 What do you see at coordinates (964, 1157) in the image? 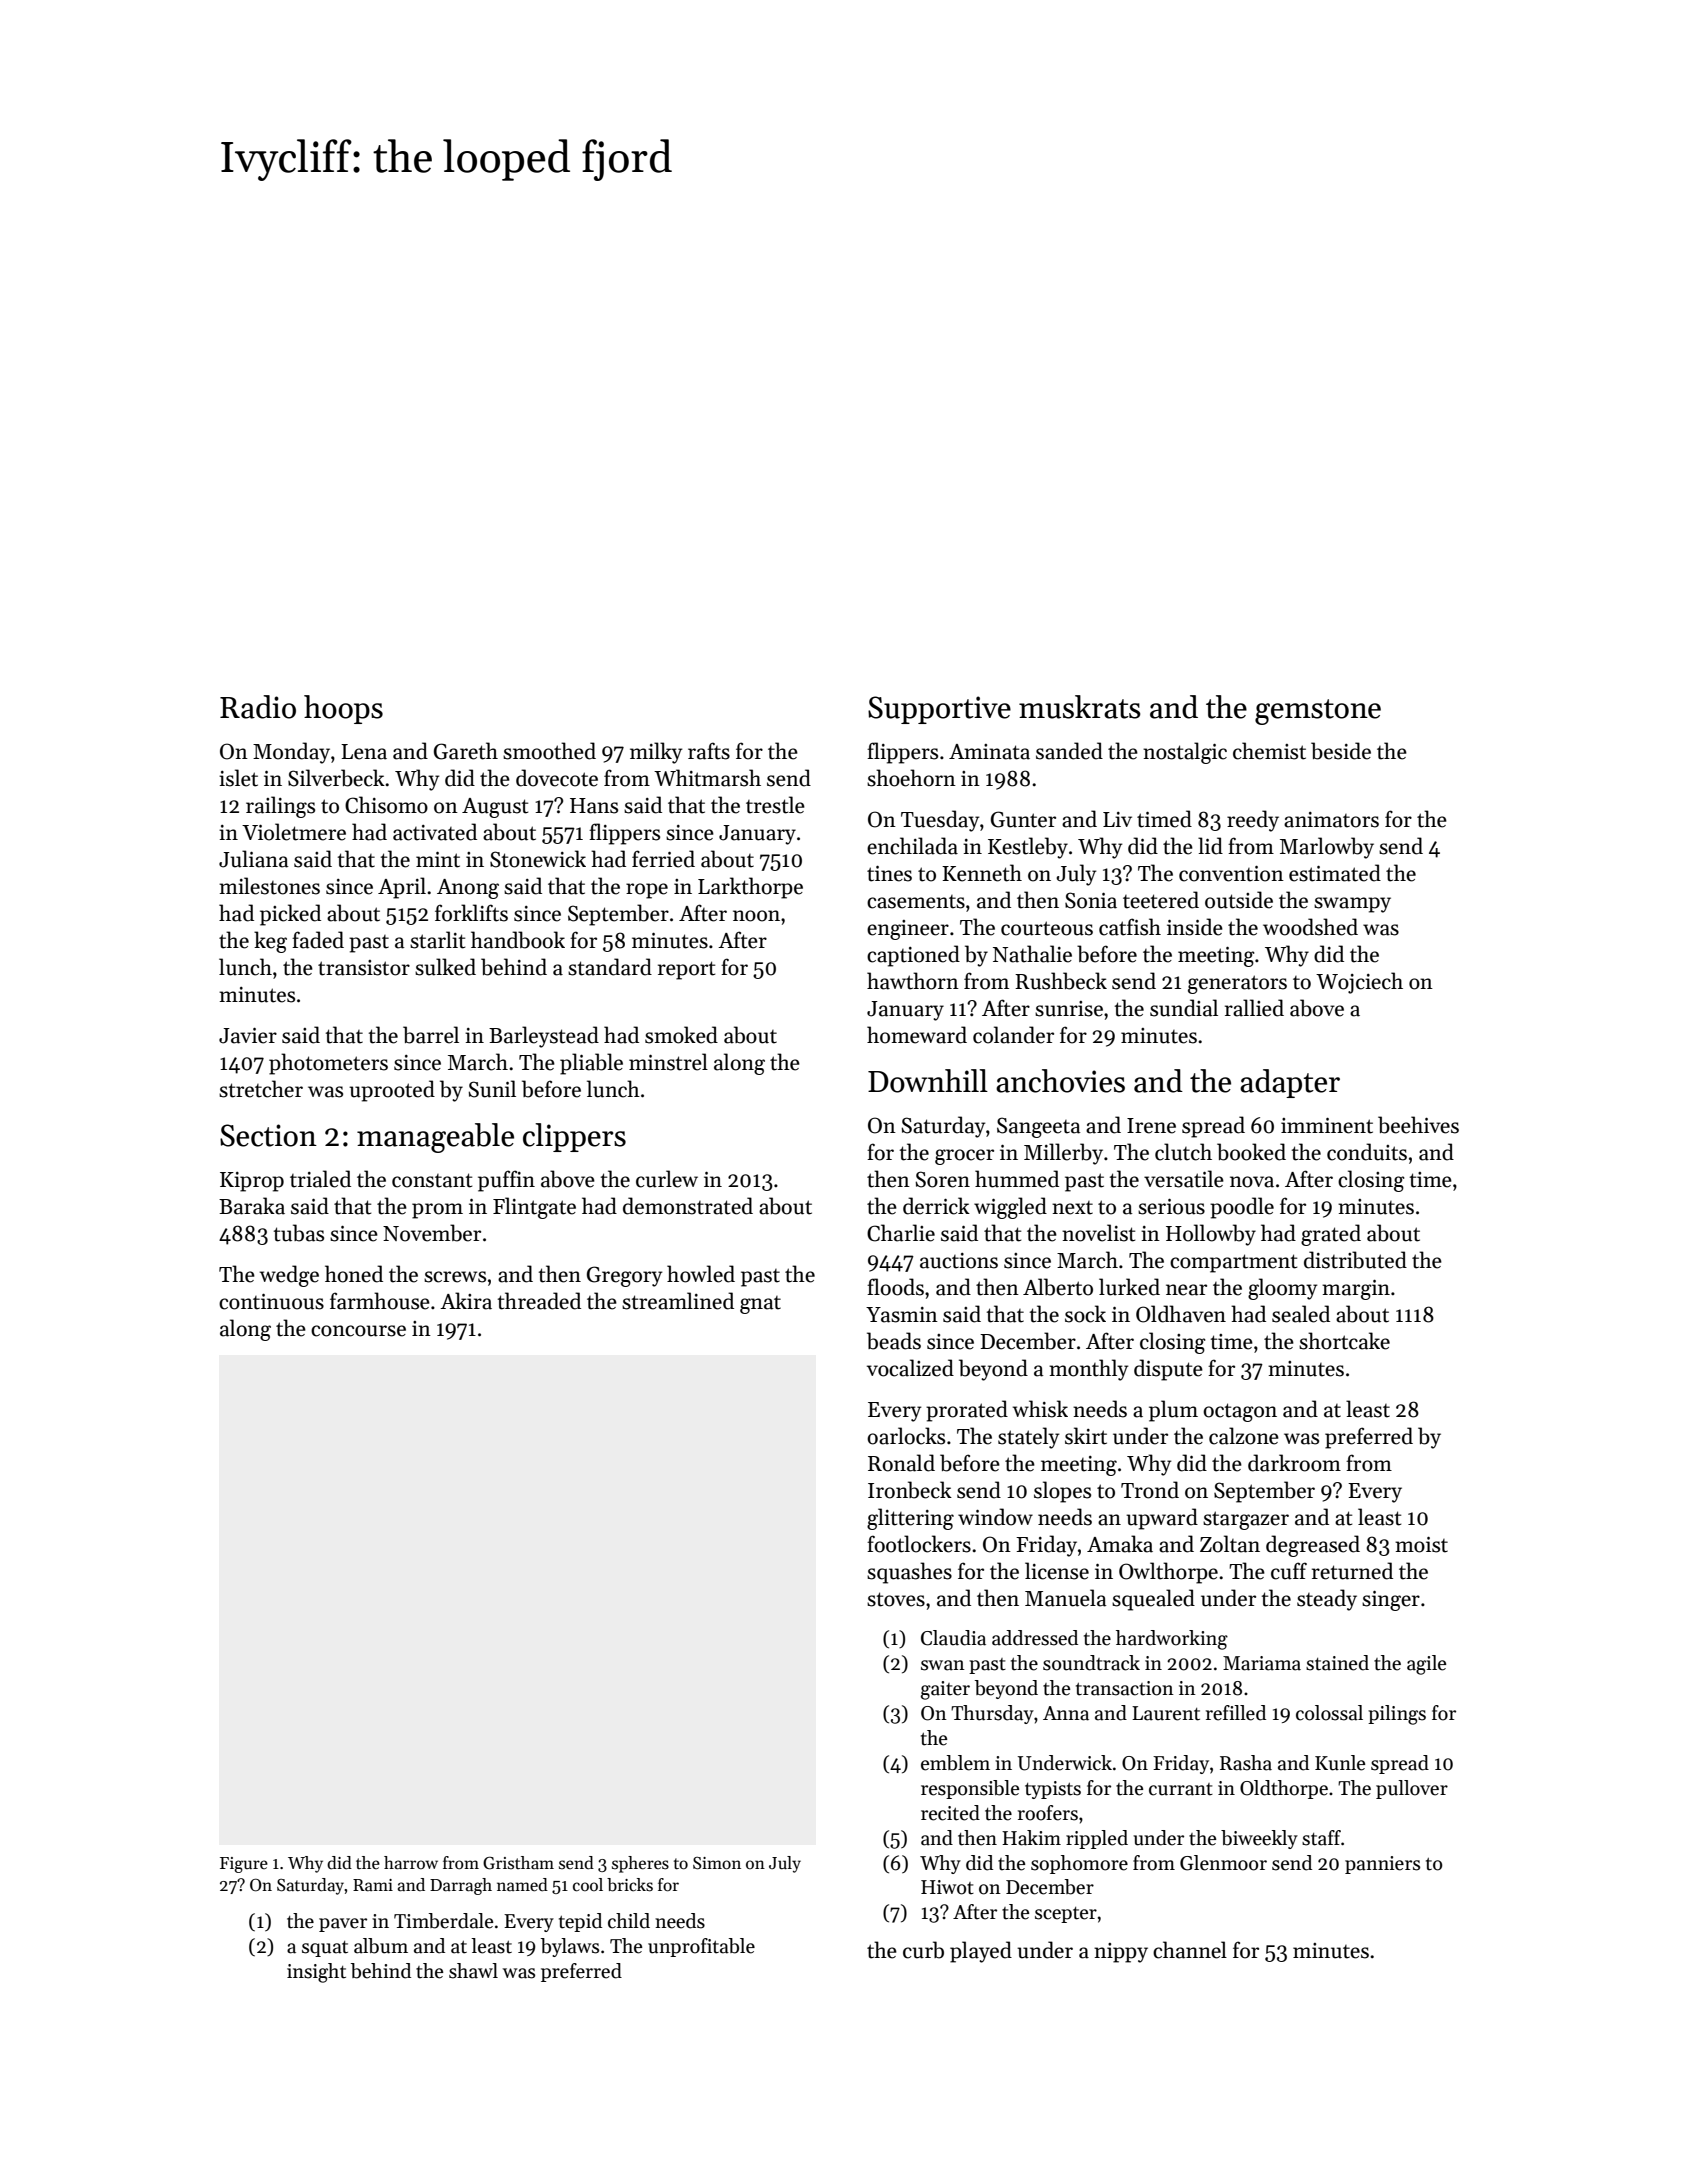
I see `grocer` at bounding box center [964, 1157].
